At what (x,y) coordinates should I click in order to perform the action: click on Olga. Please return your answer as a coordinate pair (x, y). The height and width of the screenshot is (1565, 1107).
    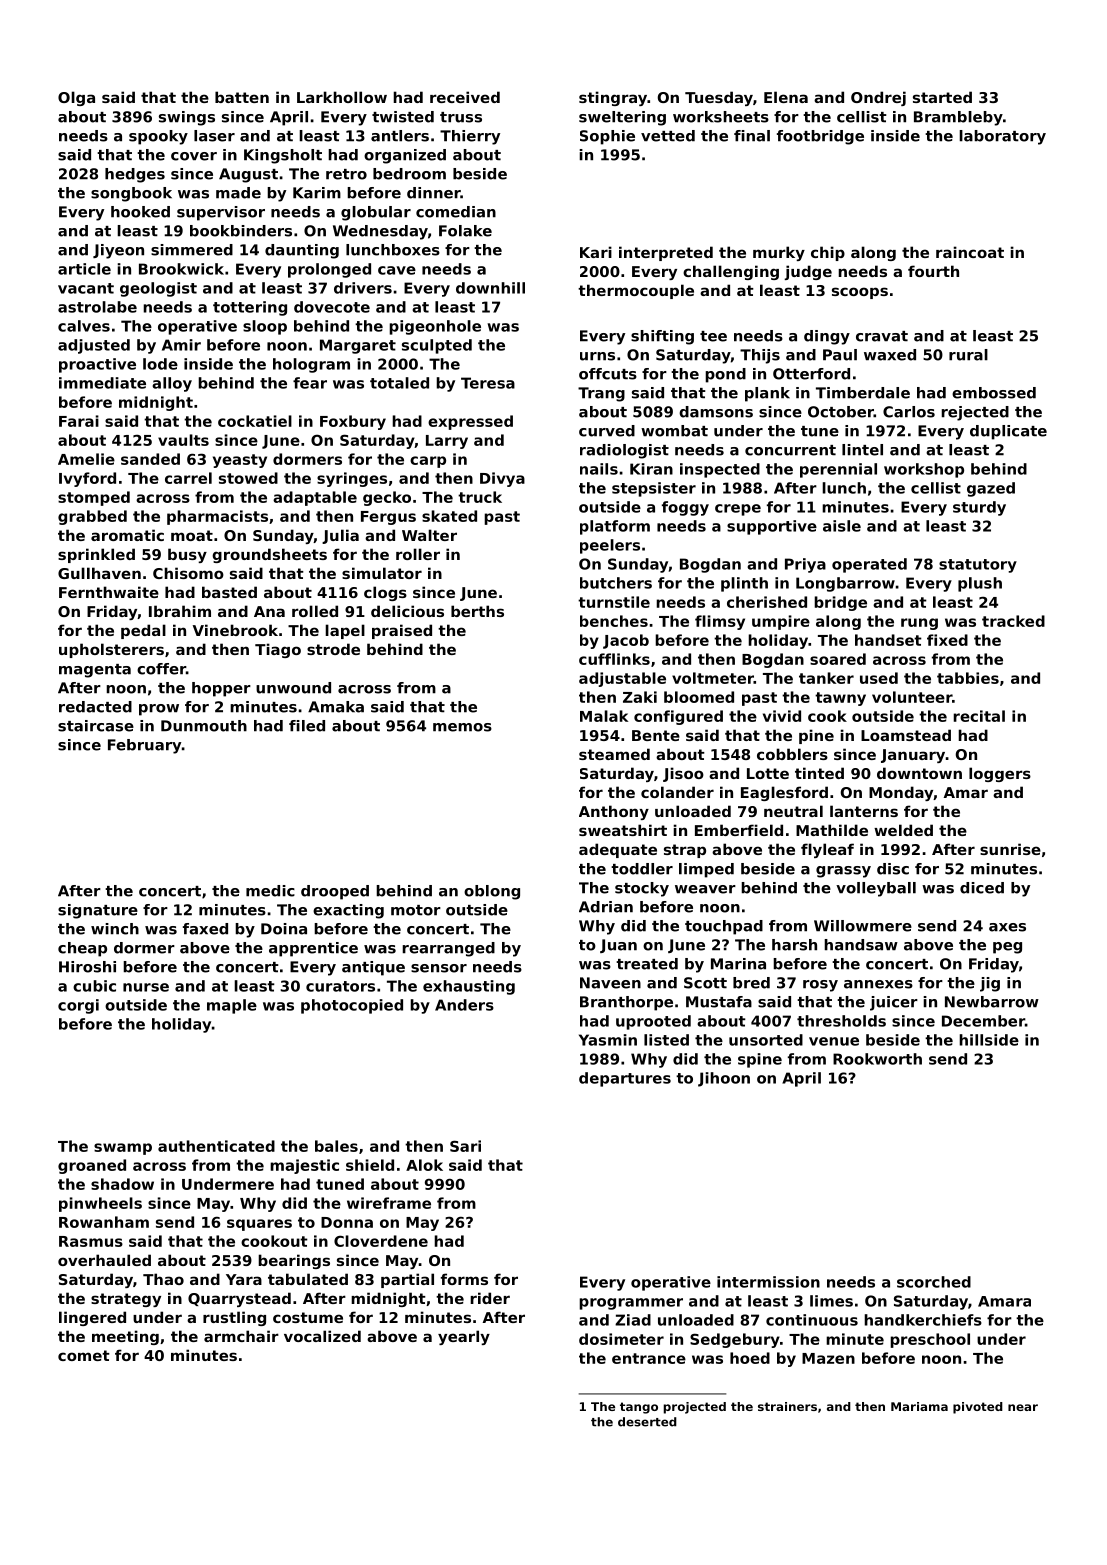
    Looking at the image, I should click on (76, 98).
